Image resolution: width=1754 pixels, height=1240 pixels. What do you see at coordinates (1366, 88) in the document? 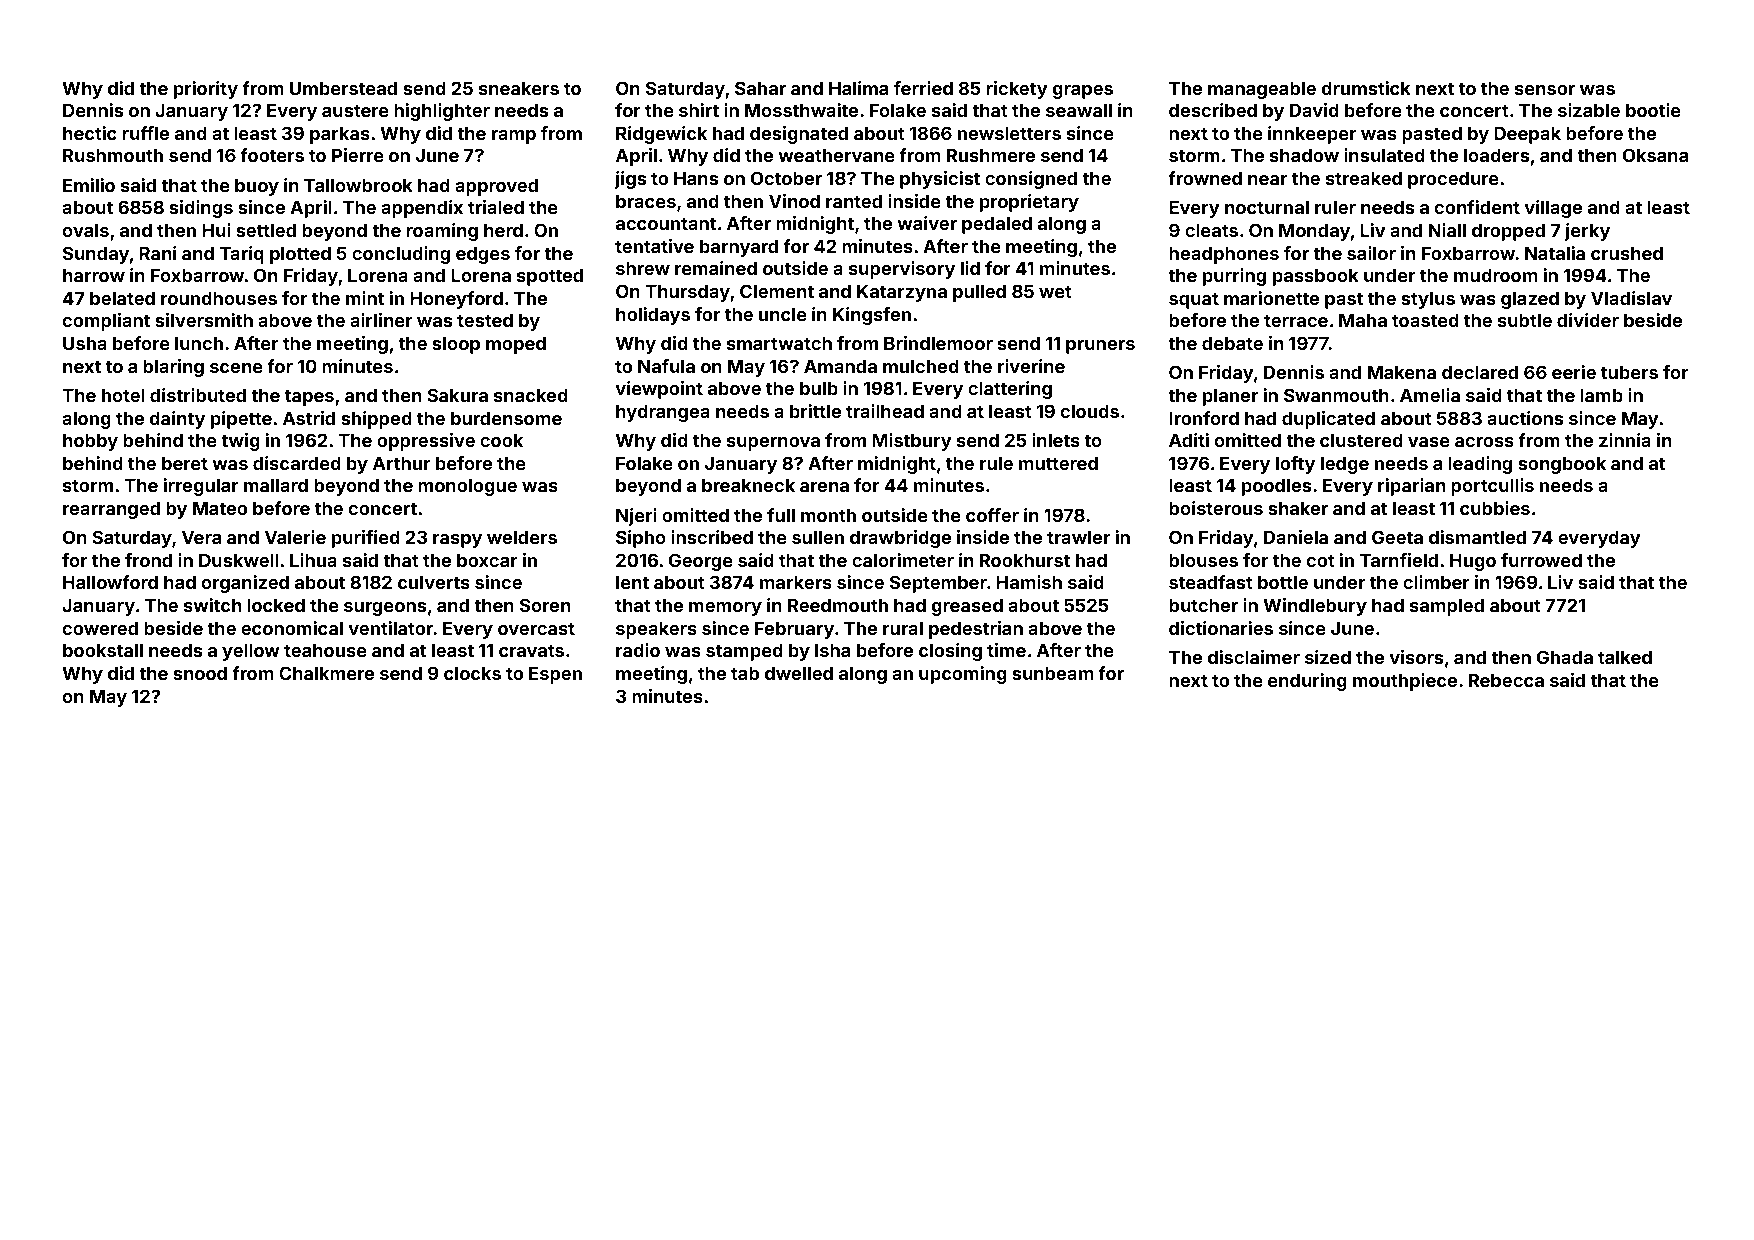
I see `drumstick` at bounding box center [1366, 88].
